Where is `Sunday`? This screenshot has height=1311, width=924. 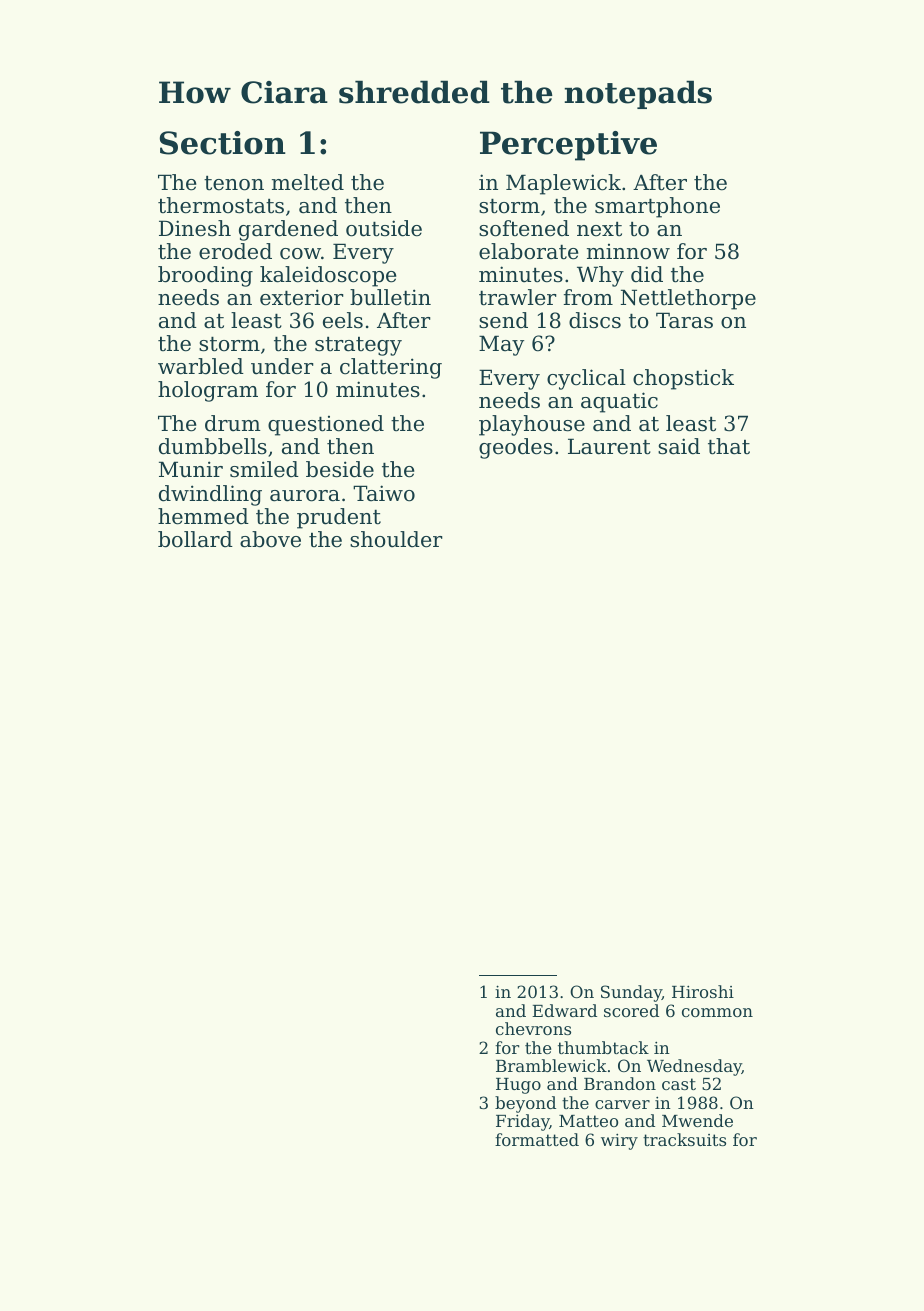
Sunday is located at coordinates (631, 993).
